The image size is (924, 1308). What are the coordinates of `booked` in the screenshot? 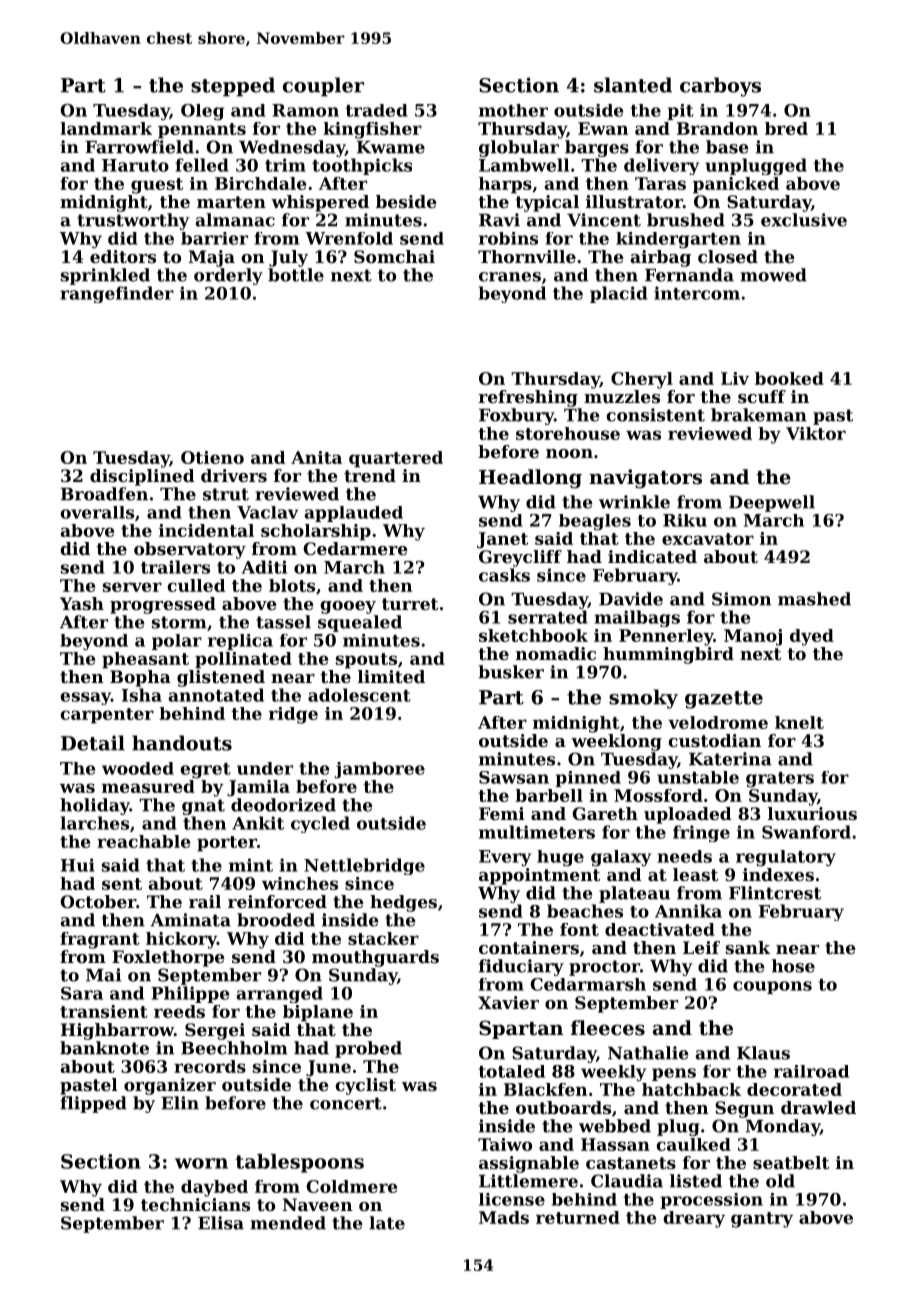 It's located at (789, 378).
